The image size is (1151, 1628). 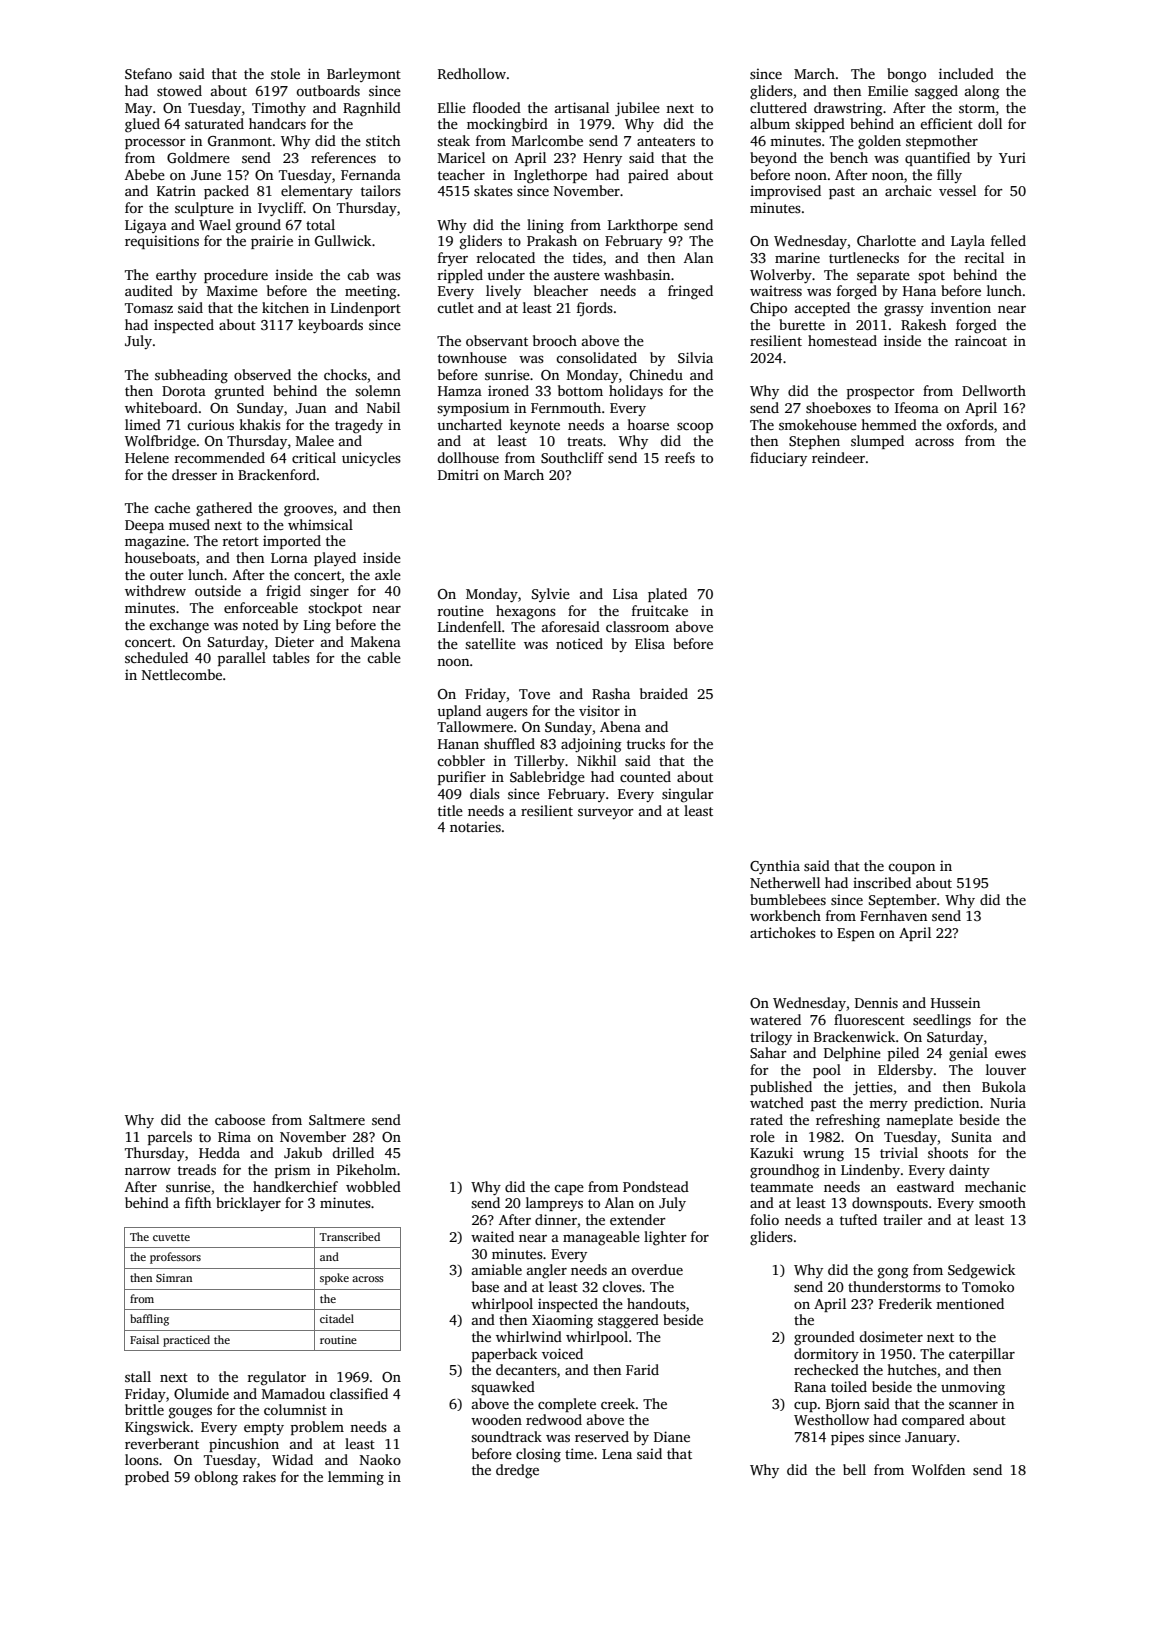 I want to click on lemming, so click(x=356, y=1478).
